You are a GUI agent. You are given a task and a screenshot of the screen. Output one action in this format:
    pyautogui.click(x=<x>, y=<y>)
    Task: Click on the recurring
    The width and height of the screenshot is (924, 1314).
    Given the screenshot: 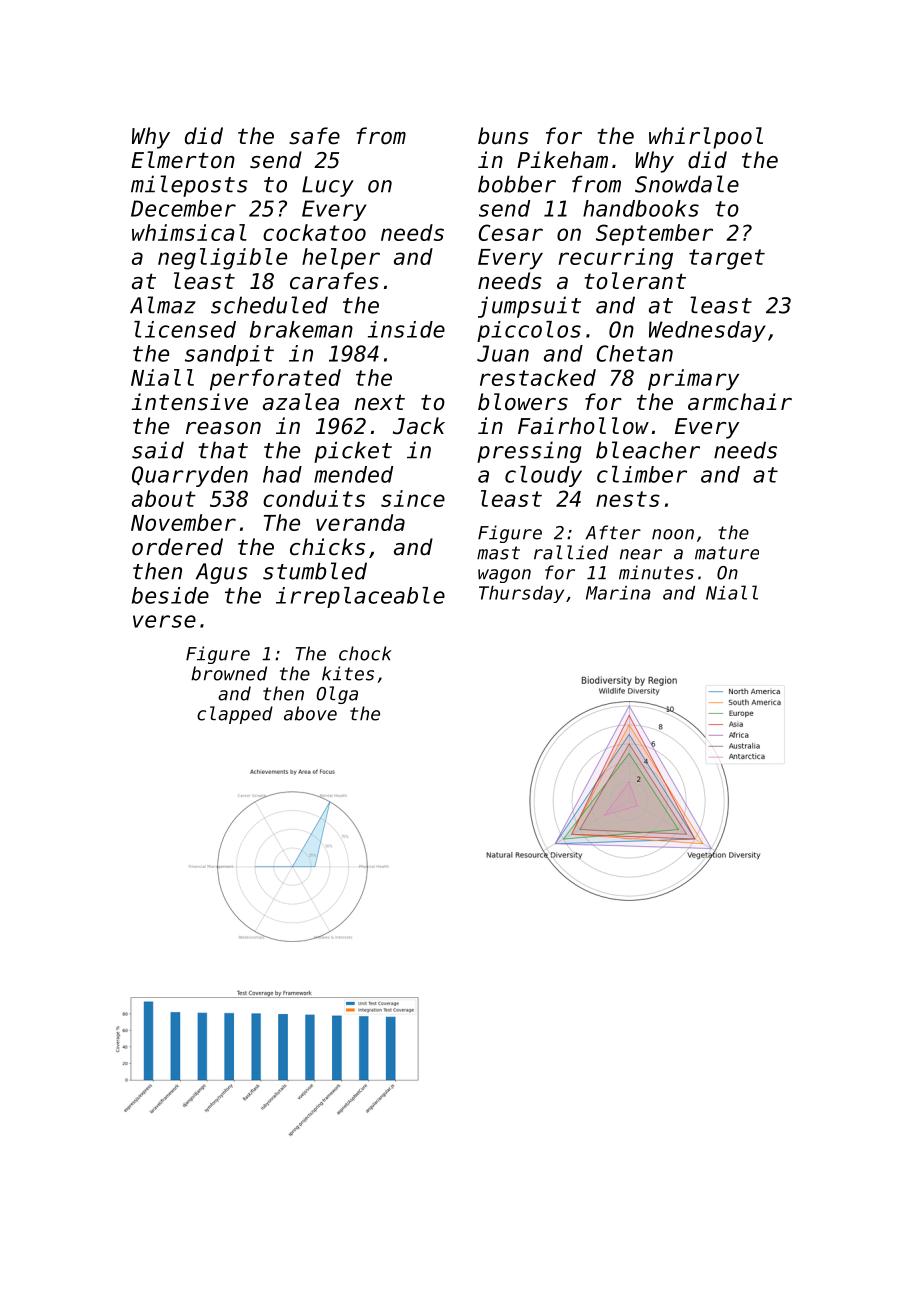 What is the action you would take?
    pyautogui.click(x=615, y=259)
